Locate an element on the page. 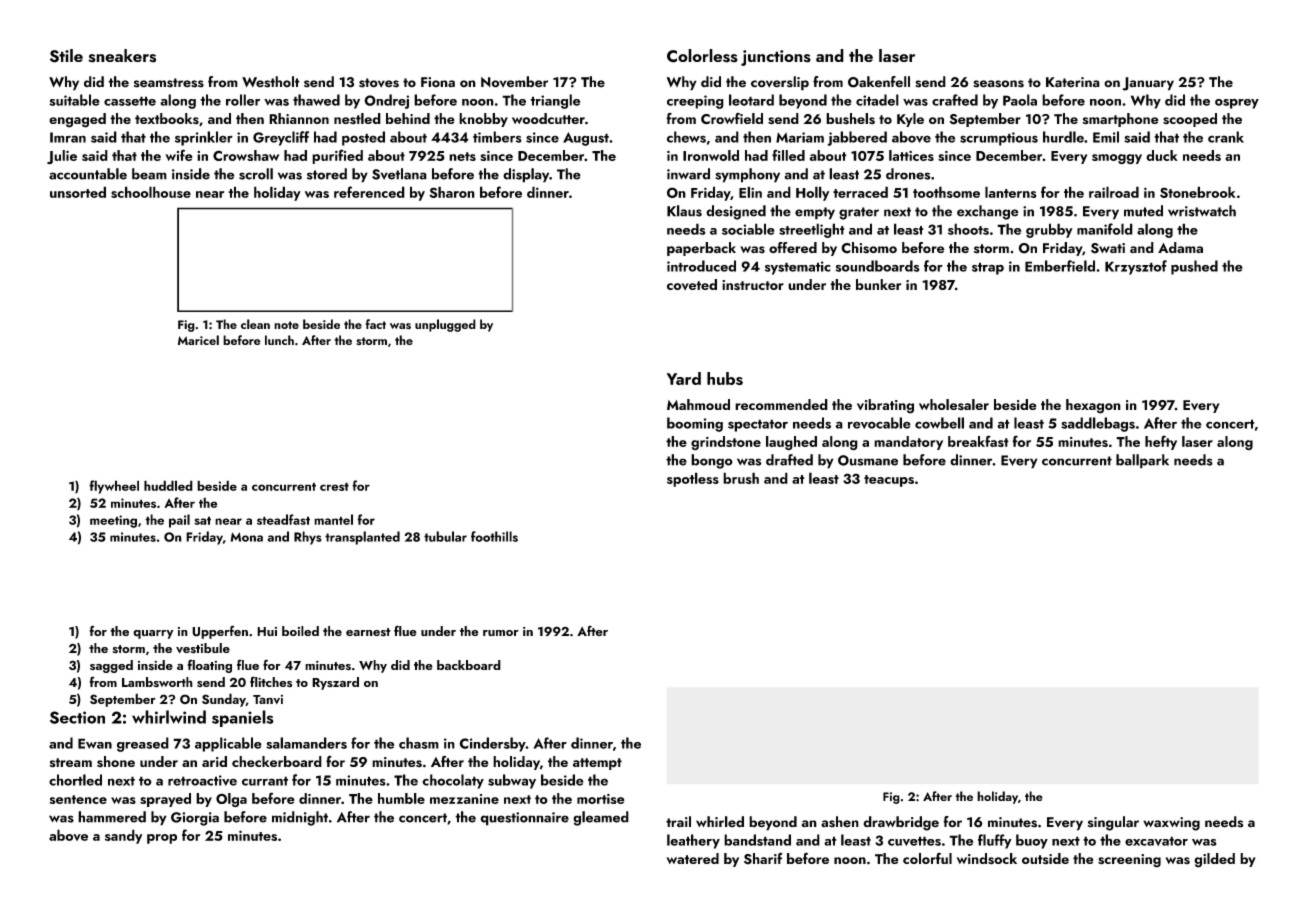 The height and width of the page is (924, 1308). crest is located at coordinates (334, 486).
